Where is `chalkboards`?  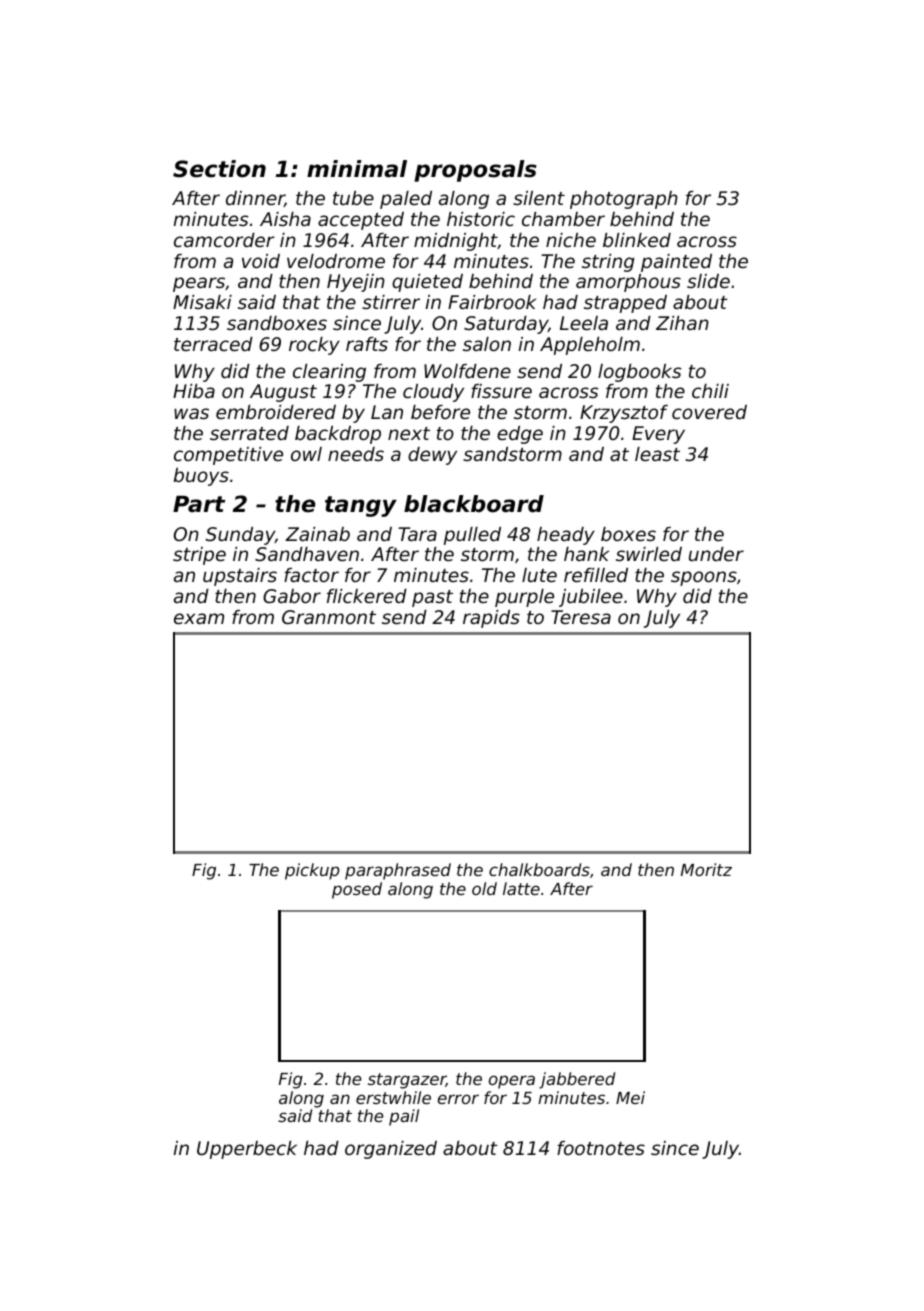 chalkboards is located at coordinates (539, 869).
